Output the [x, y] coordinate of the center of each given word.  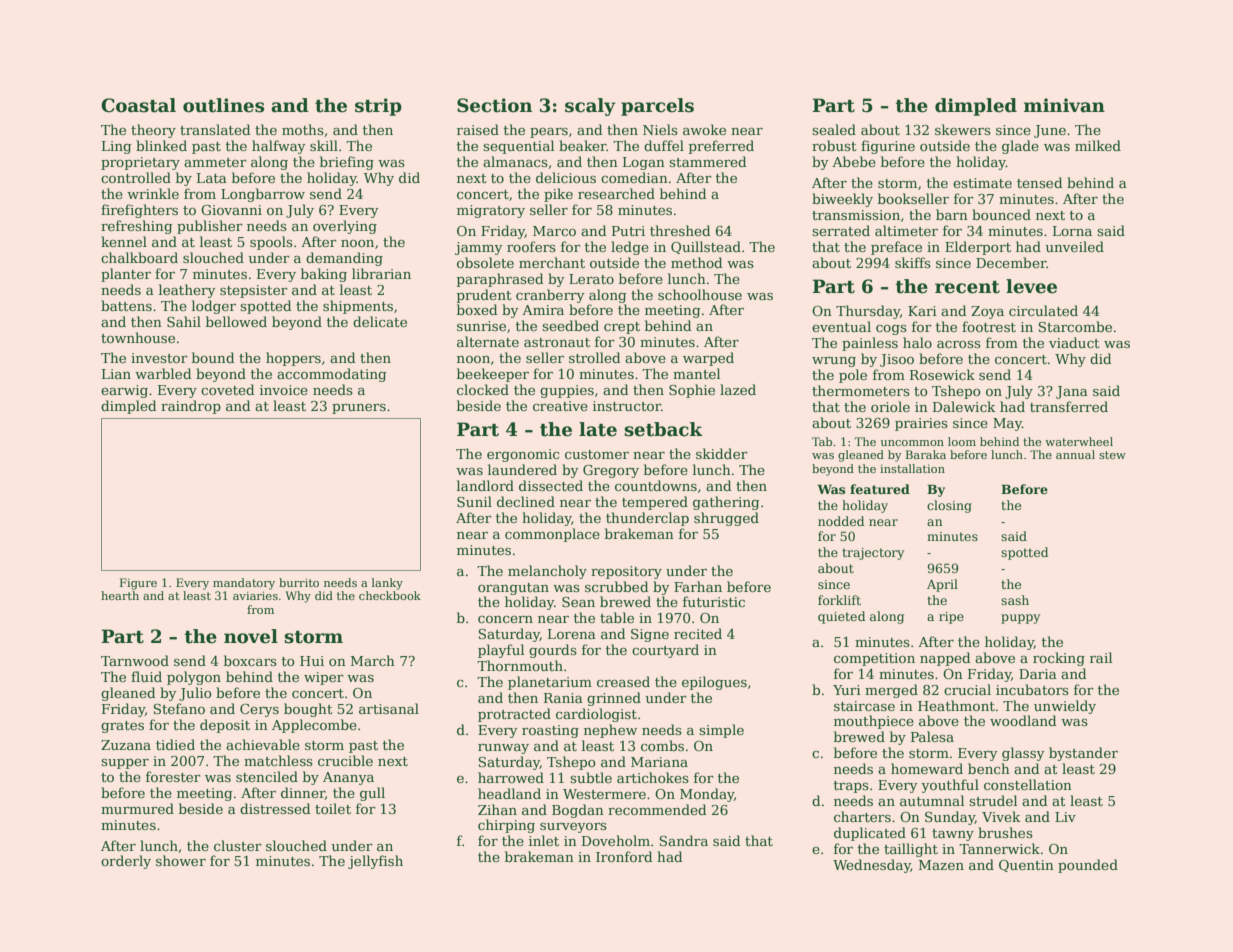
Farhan [698, 586]
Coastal [138, 105]
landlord [485, 485]
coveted [228, 389]
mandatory [244, 584]
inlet [544, 840]
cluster [238, 845]
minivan [1064, 105]
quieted [841, 617]
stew [1112, 455]
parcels [657, 107]
